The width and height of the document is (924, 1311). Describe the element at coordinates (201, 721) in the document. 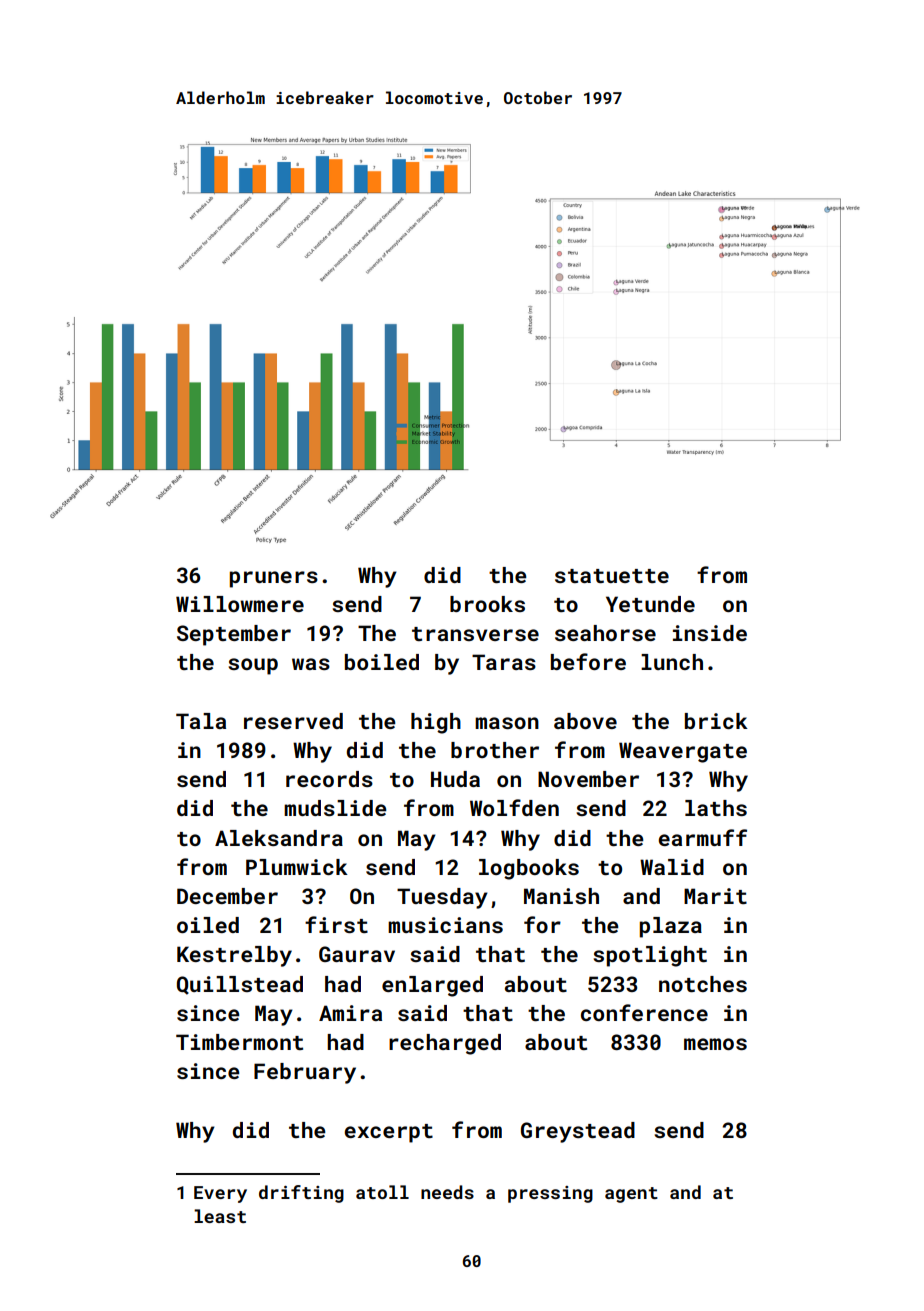

I see `Tala` at that location.
